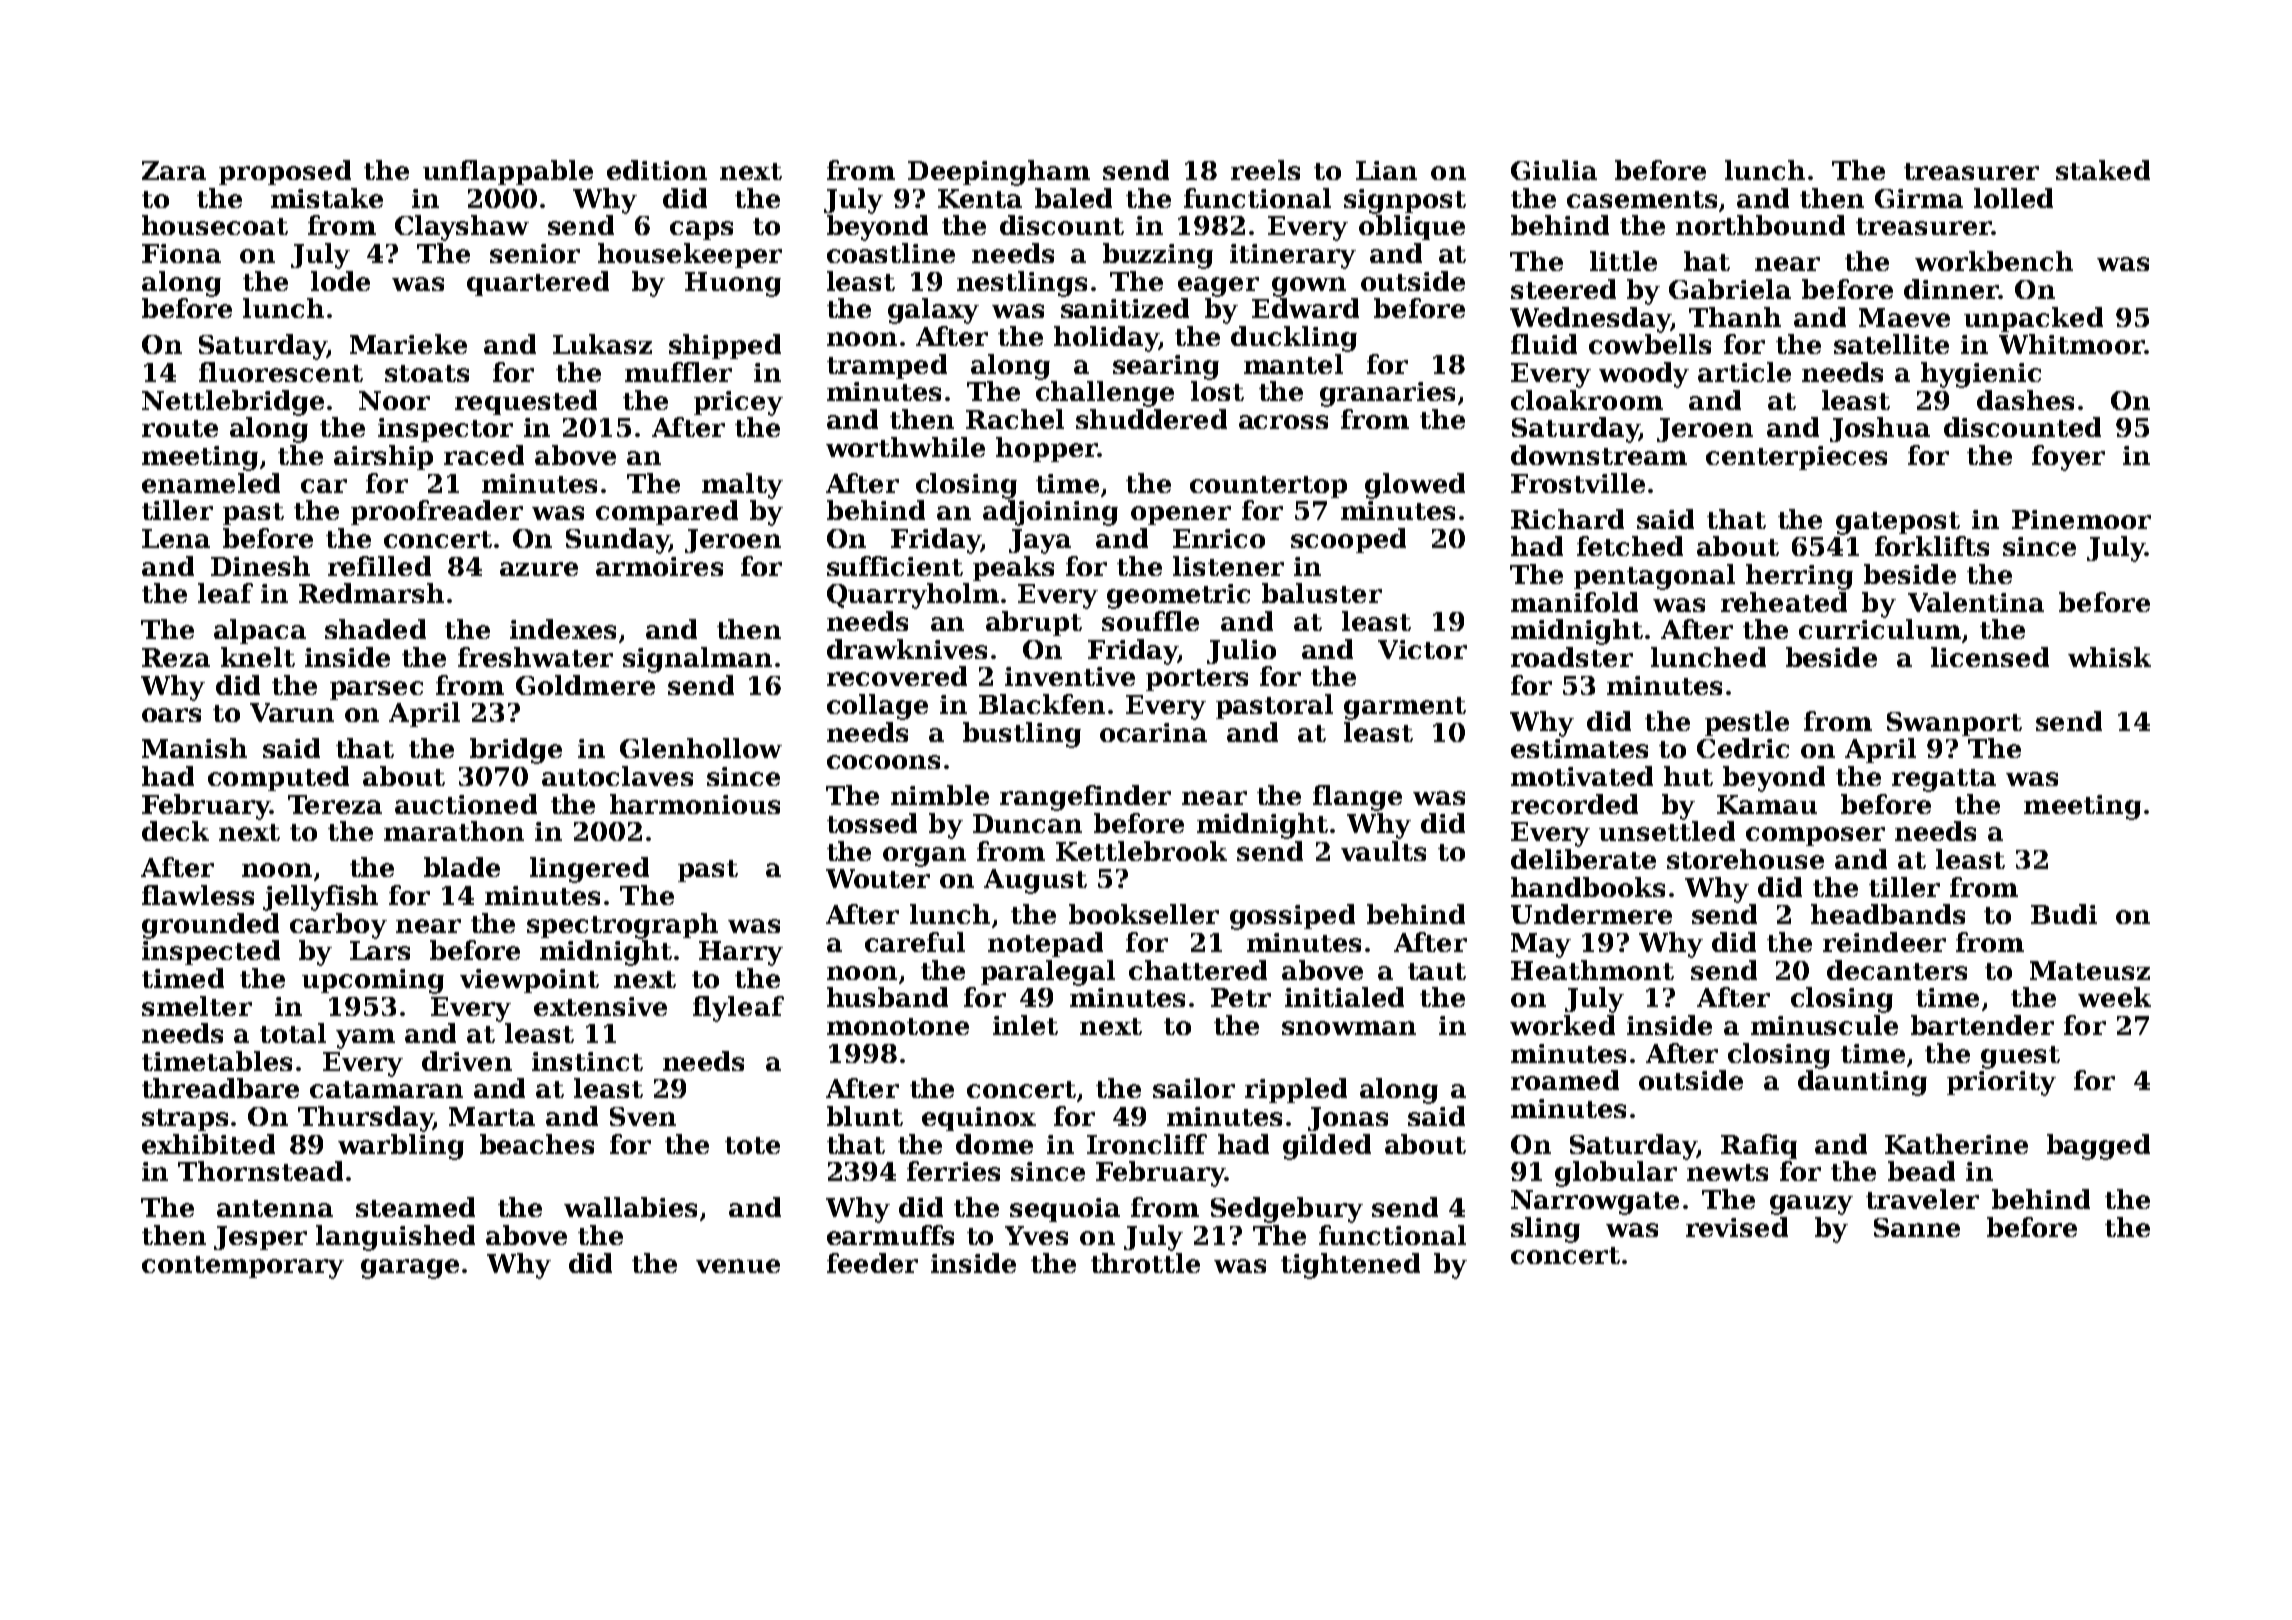  What do you see at coordinates (905, 447) in the page?
I see `worthwhile` at bounding box center [905, 447].
